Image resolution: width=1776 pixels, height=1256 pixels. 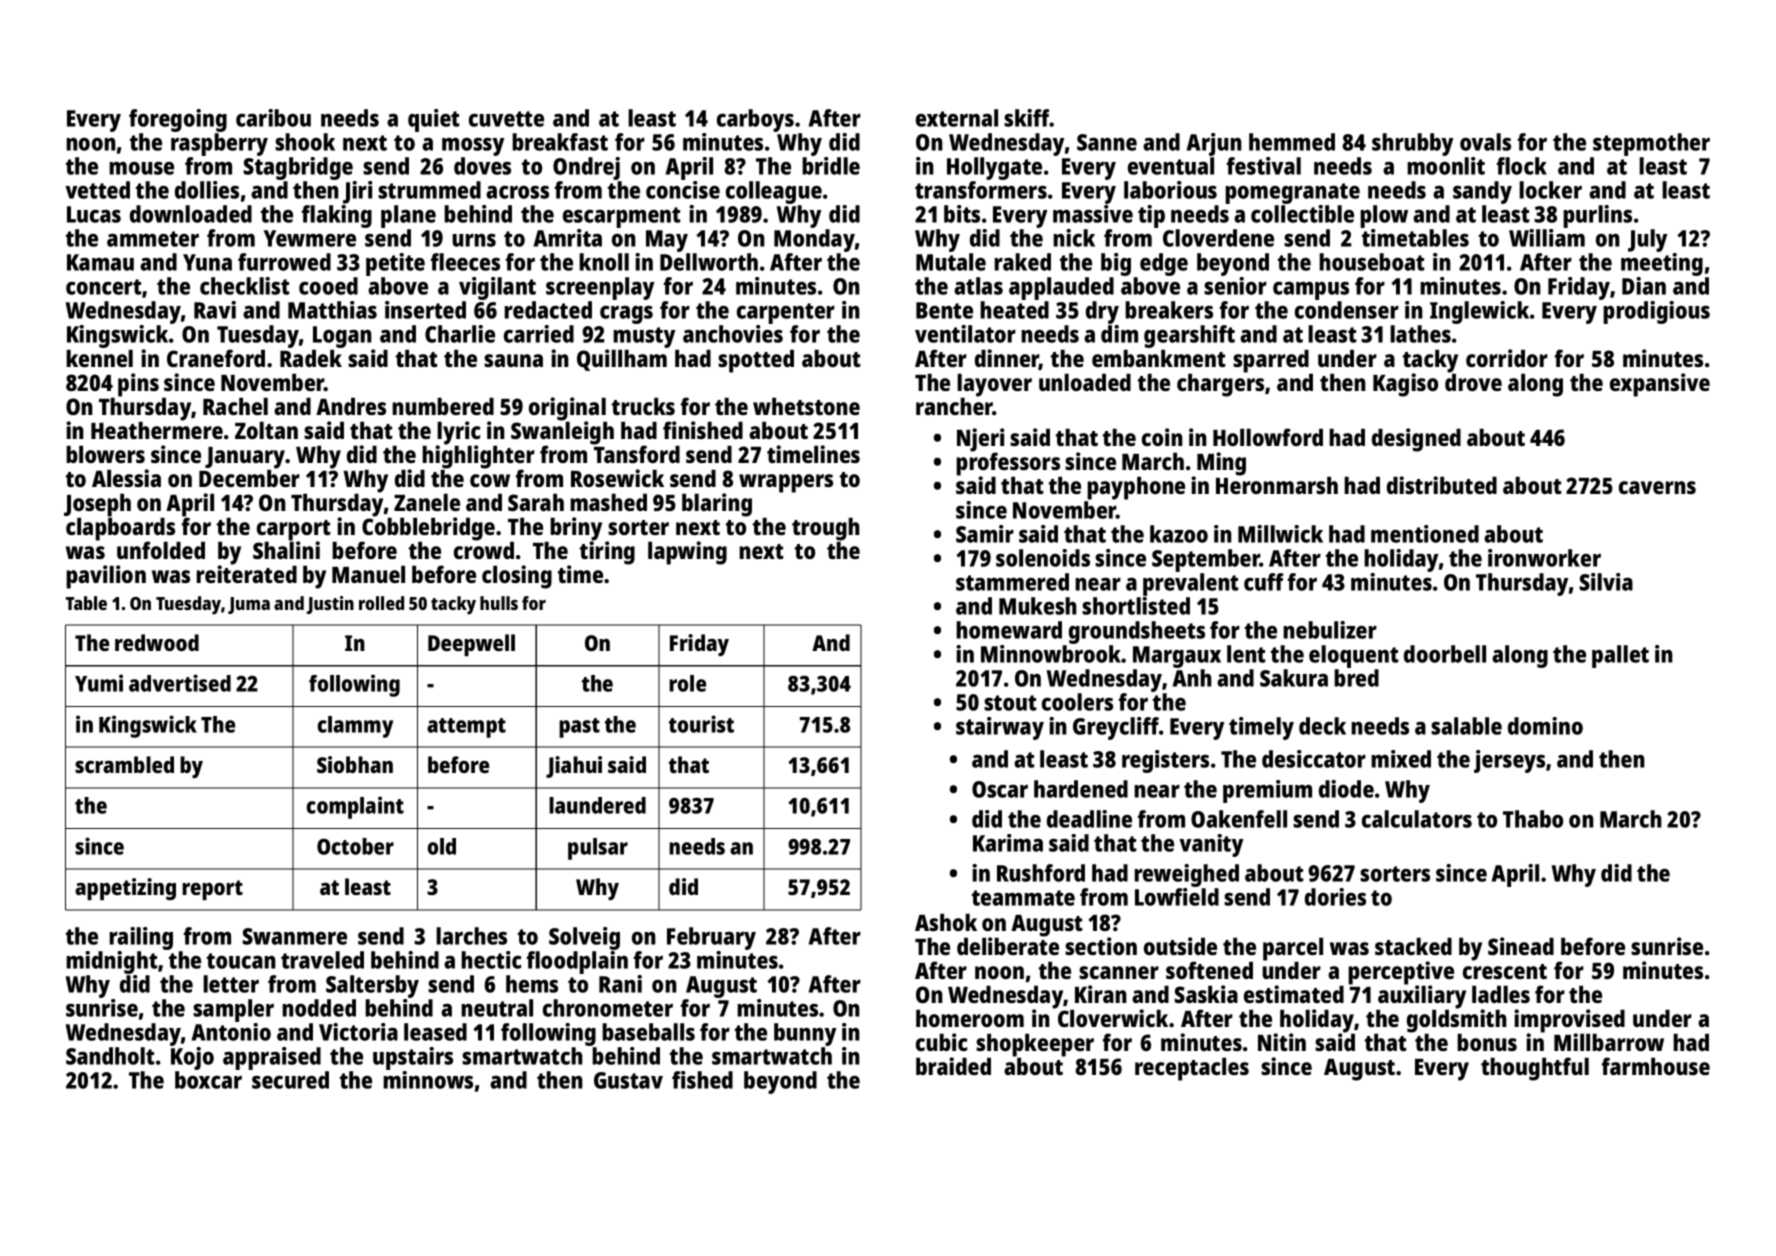 I want to click on Sandholt, so click(x=110, y=1056).
